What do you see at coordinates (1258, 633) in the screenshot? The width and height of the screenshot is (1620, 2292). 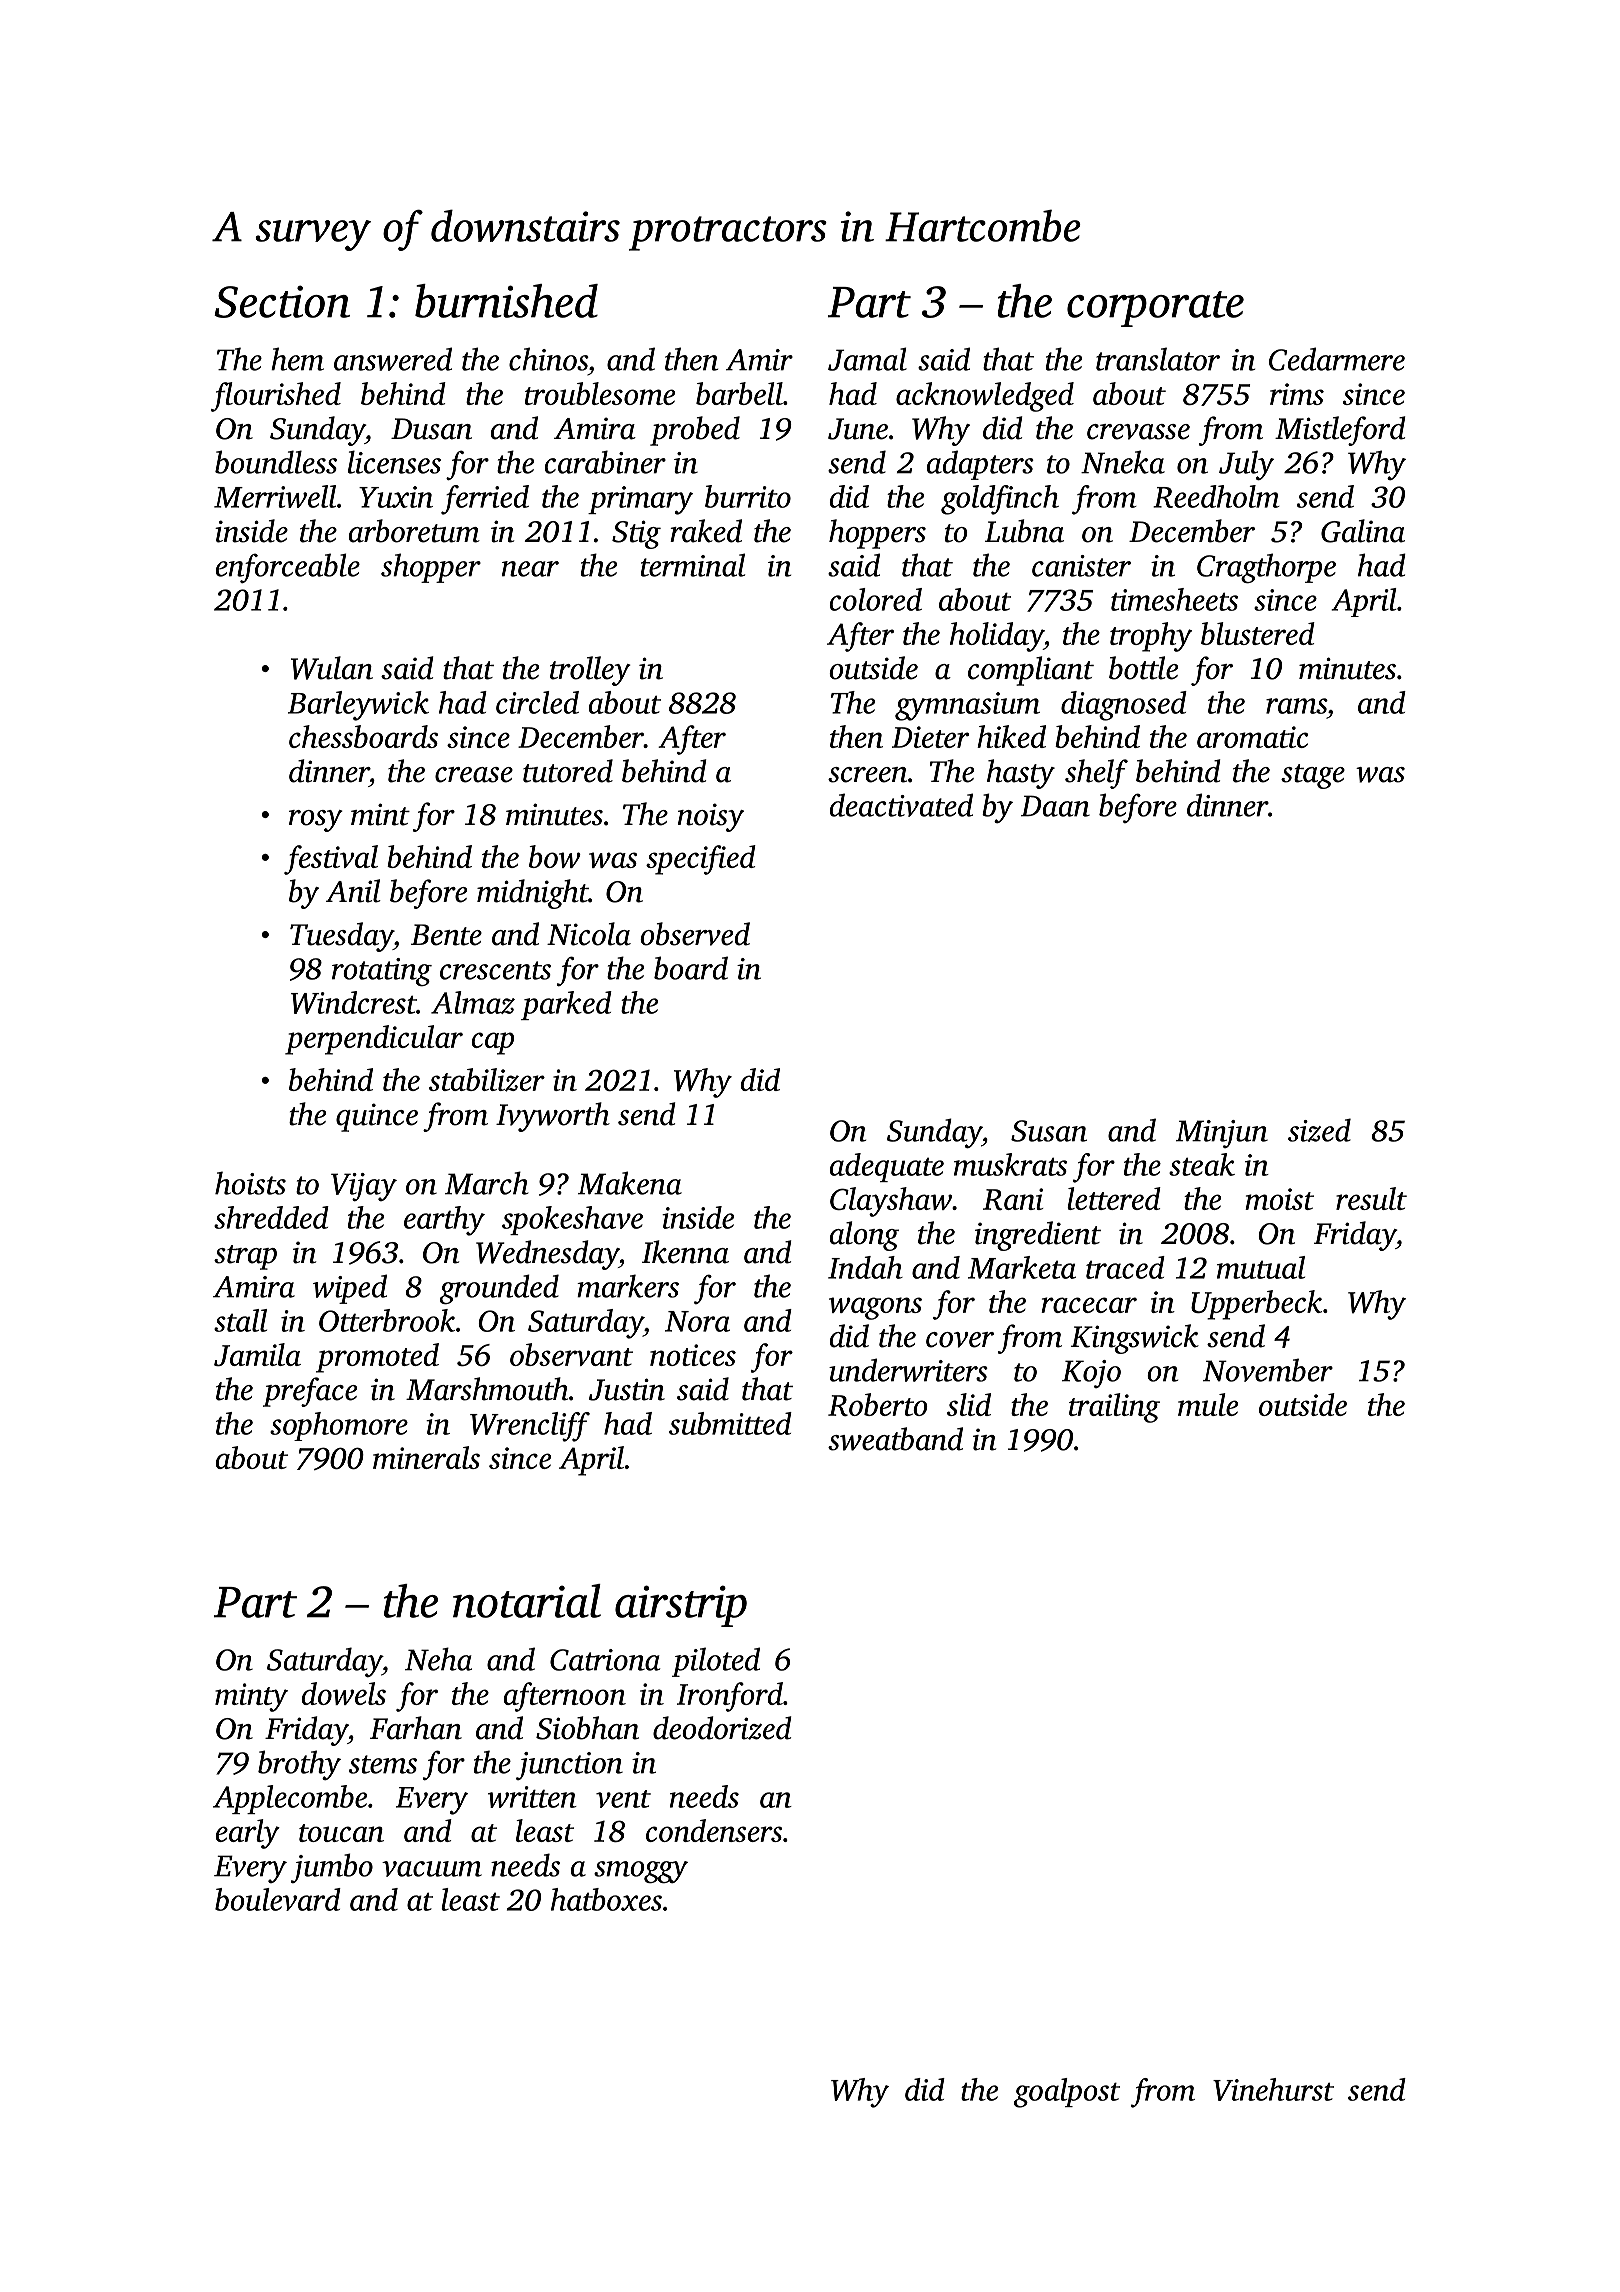 I see `blustered` at bounding box center [1258, 633].
